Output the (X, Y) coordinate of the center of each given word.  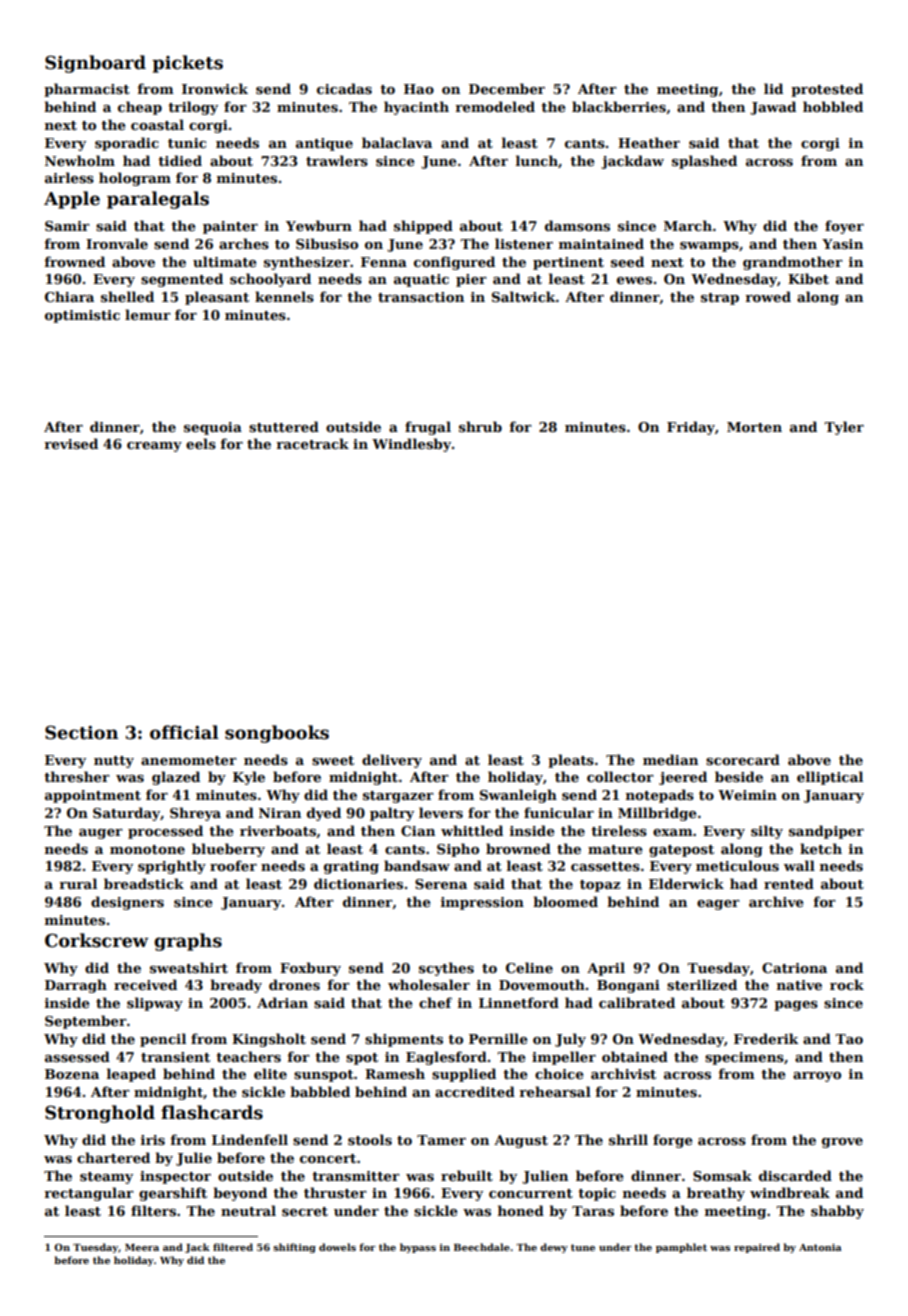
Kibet (808, 278)
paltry (392, 814)
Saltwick (524, 296)
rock (847, 984)
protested (827, 90)
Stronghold (100, 1114)
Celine (529, 967)
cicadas (344, 88)
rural (78, 883)
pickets (187, 64)
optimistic (82, 316)
